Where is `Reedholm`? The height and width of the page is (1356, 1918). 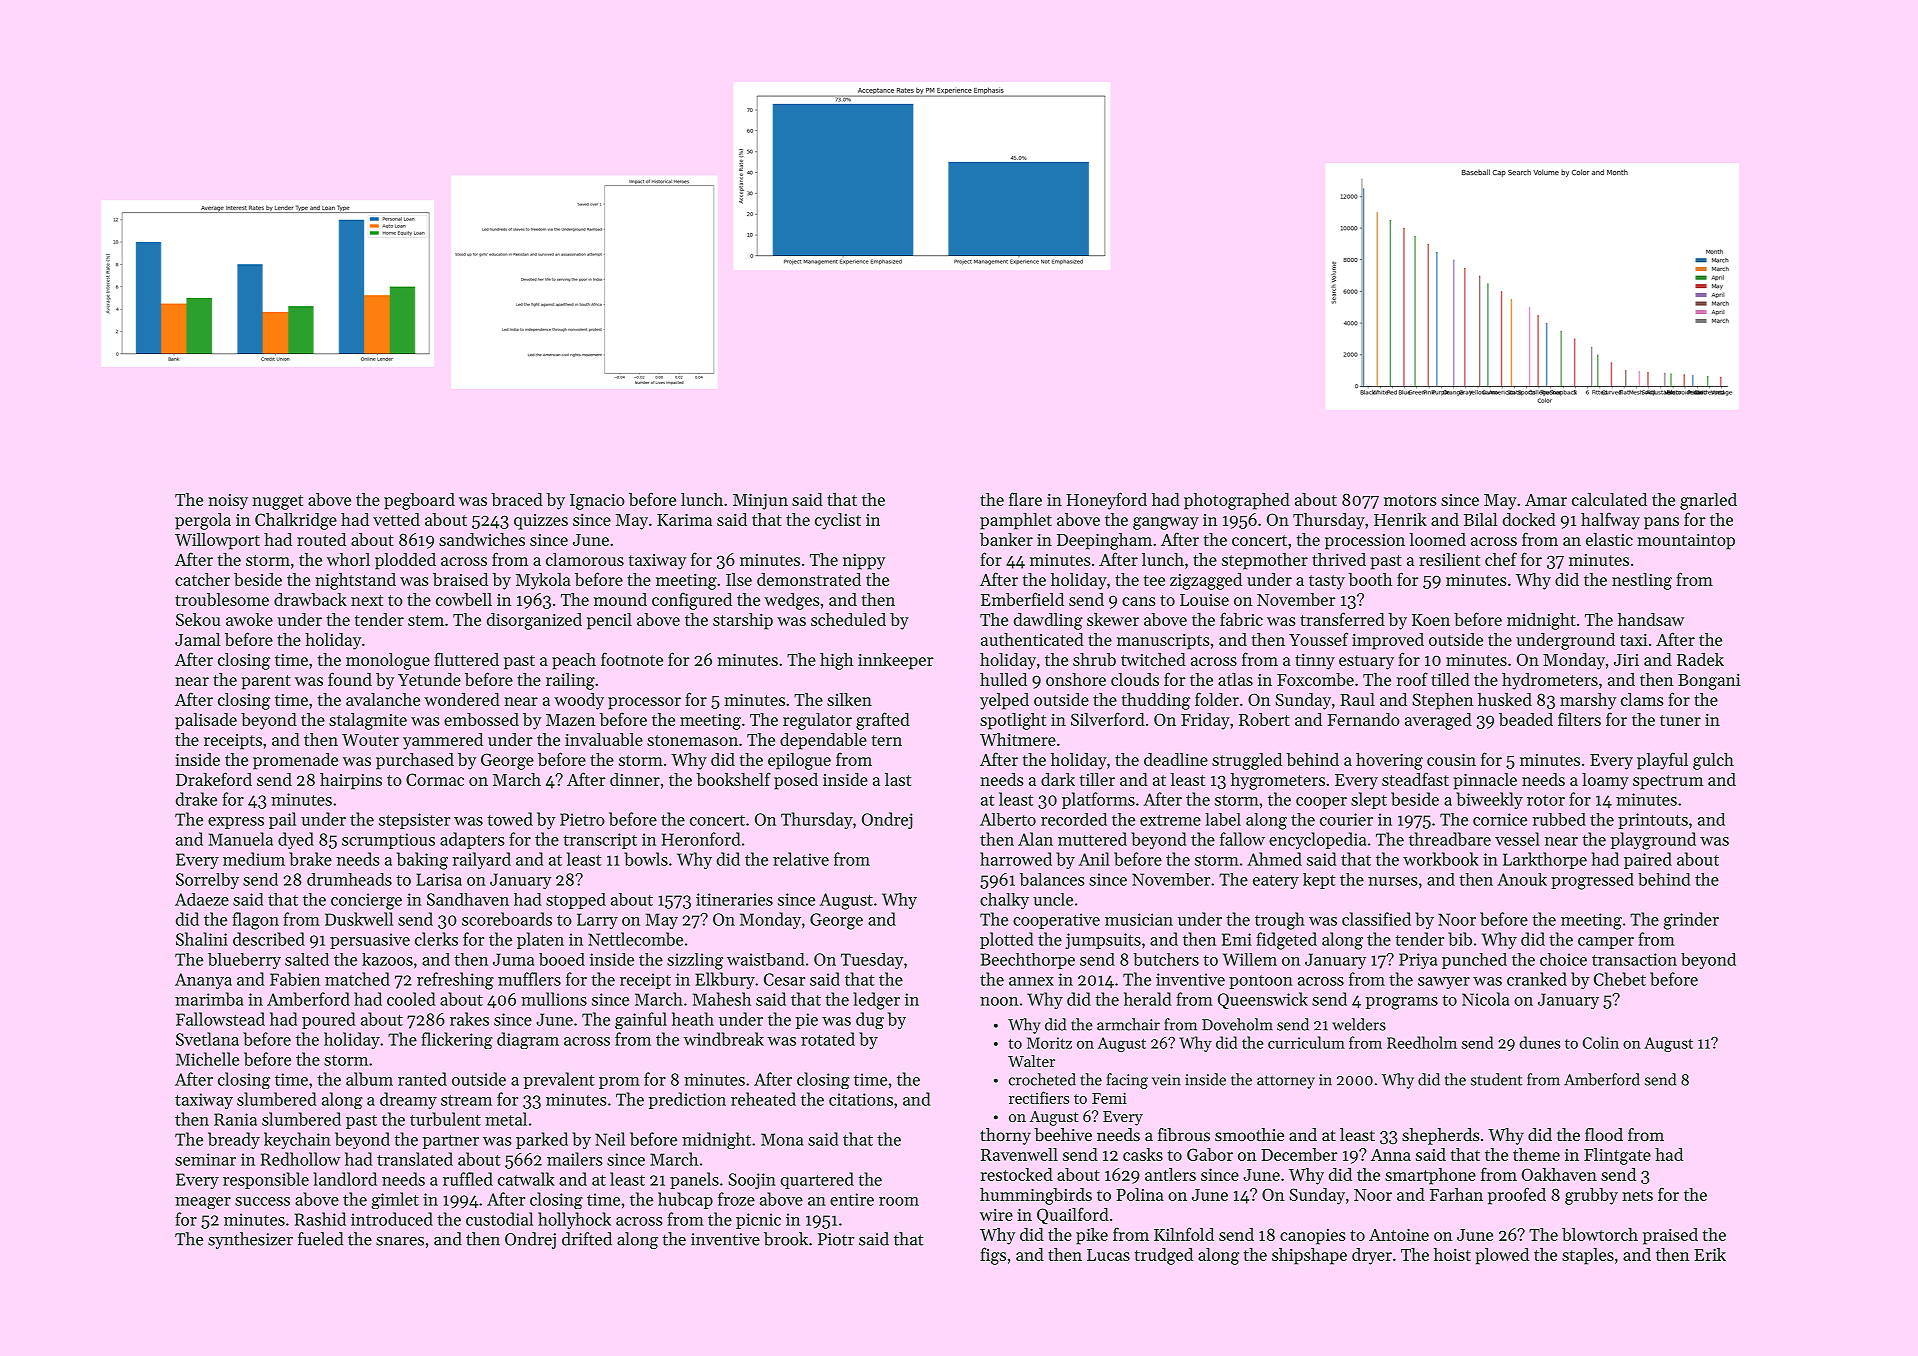
Reedholm is located at coordinates (1422, 1042).
